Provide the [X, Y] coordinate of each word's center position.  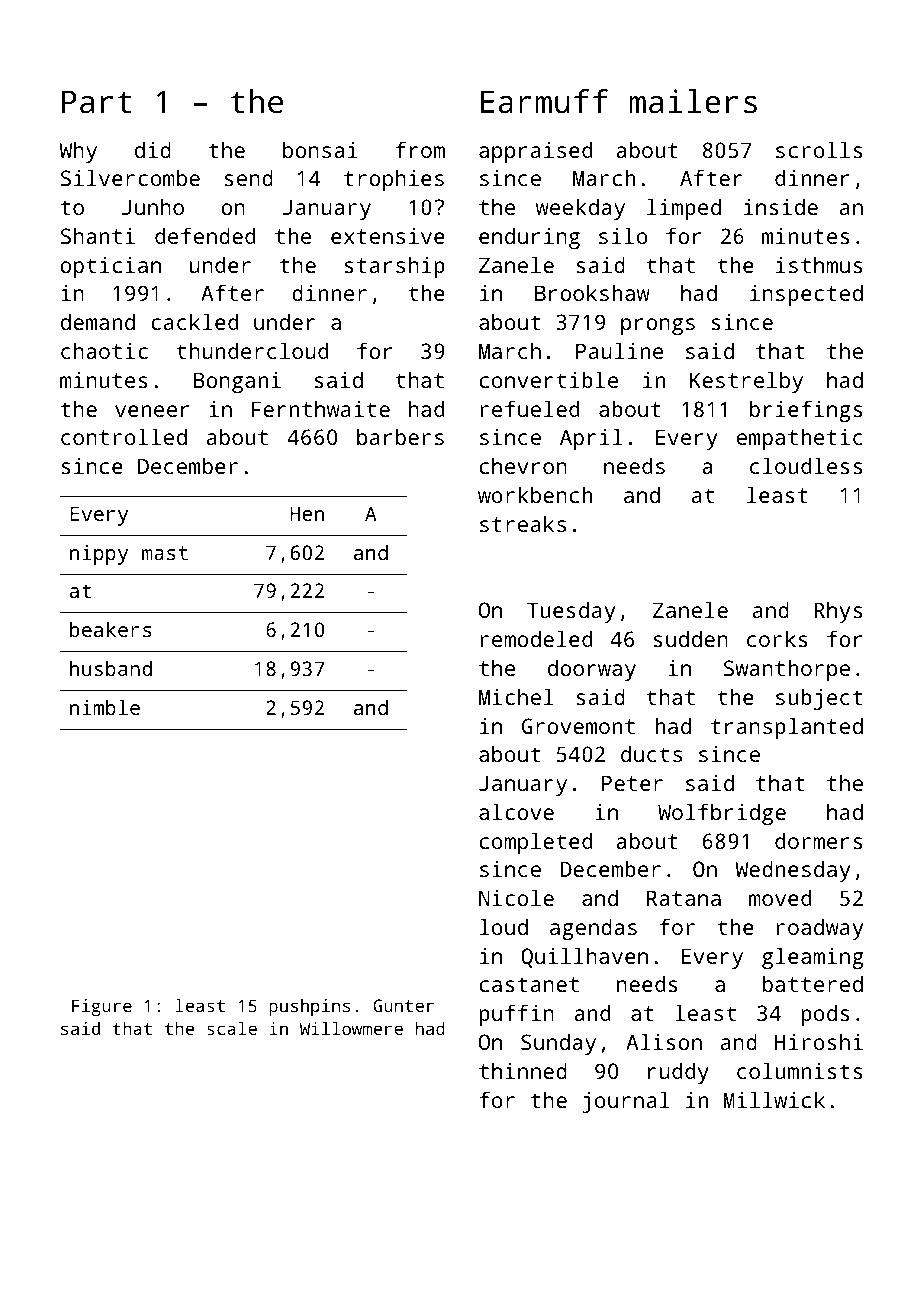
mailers [693, 101]
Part [97, 102]
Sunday [558, 1044]
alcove [516, 811]
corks [777, 638]
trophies [394, 180]
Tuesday [571, 612]
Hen [307, 513]
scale [232, 1028]
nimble [105, 707]
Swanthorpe [787, 670]
